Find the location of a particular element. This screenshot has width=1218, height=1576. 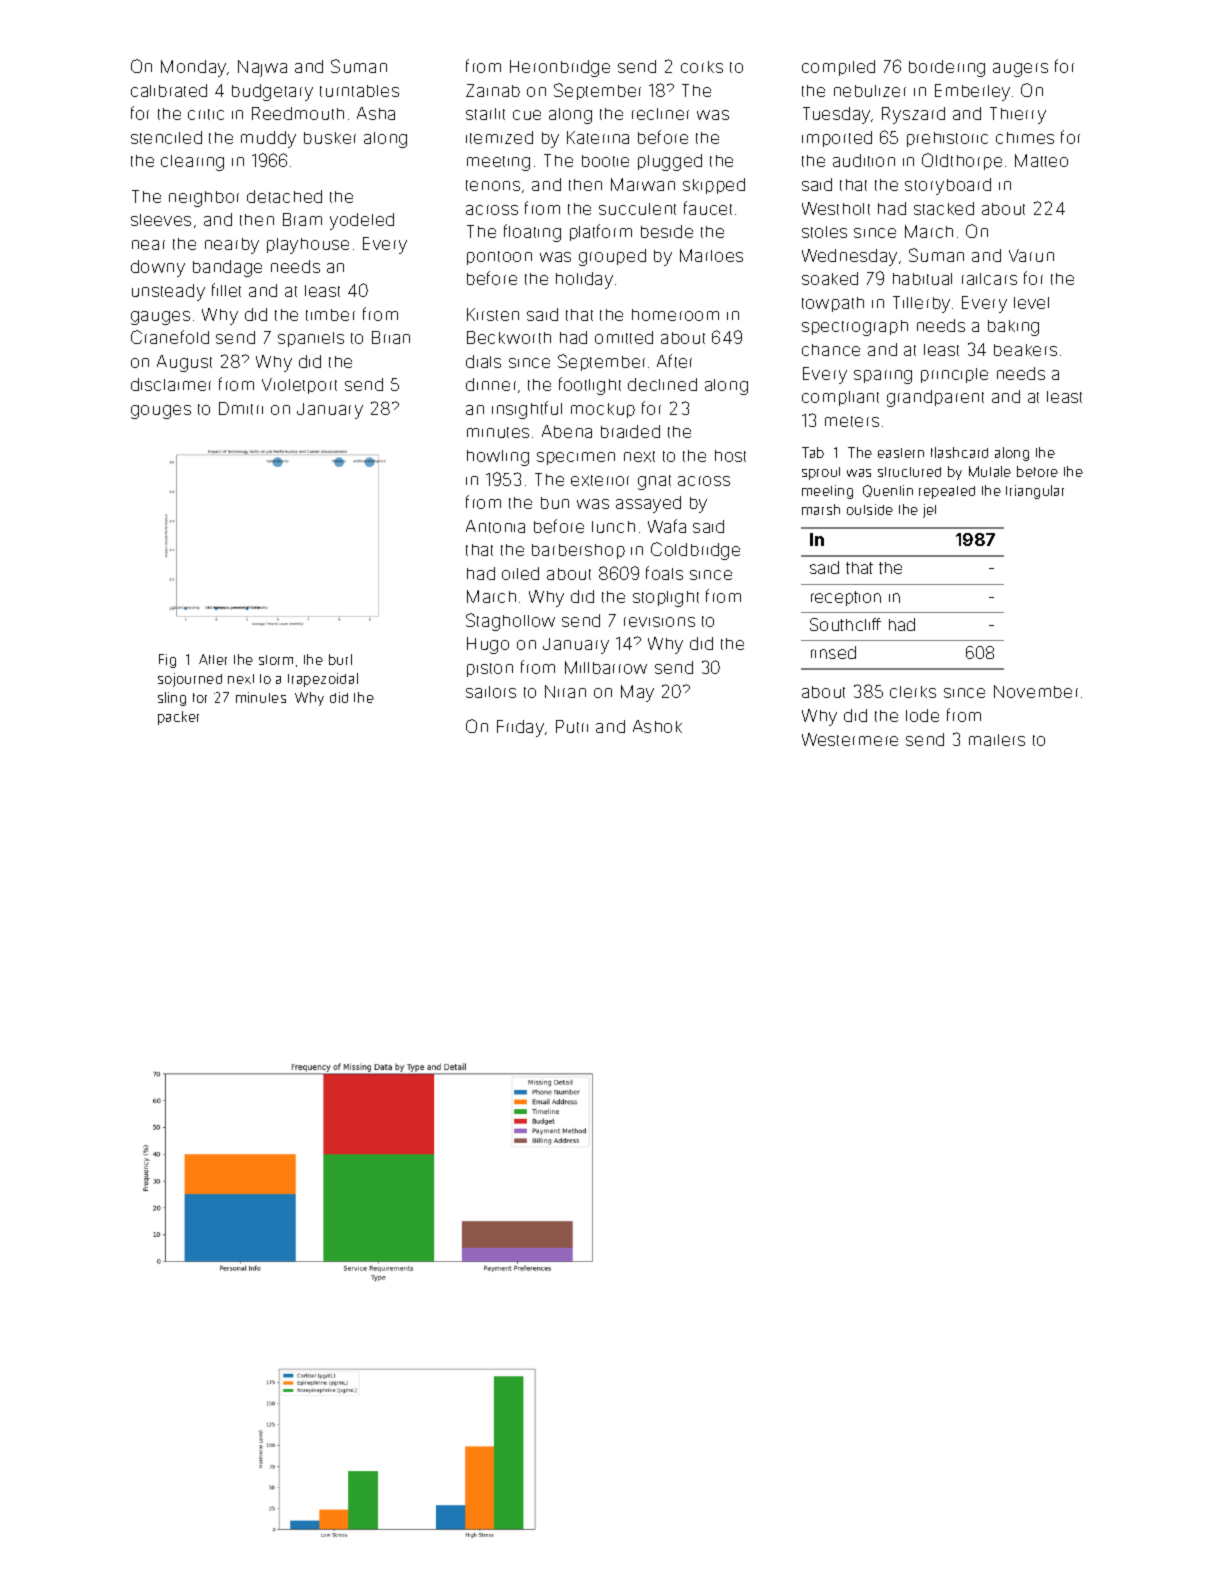

triangular is located at coordinates (1035, 492).
